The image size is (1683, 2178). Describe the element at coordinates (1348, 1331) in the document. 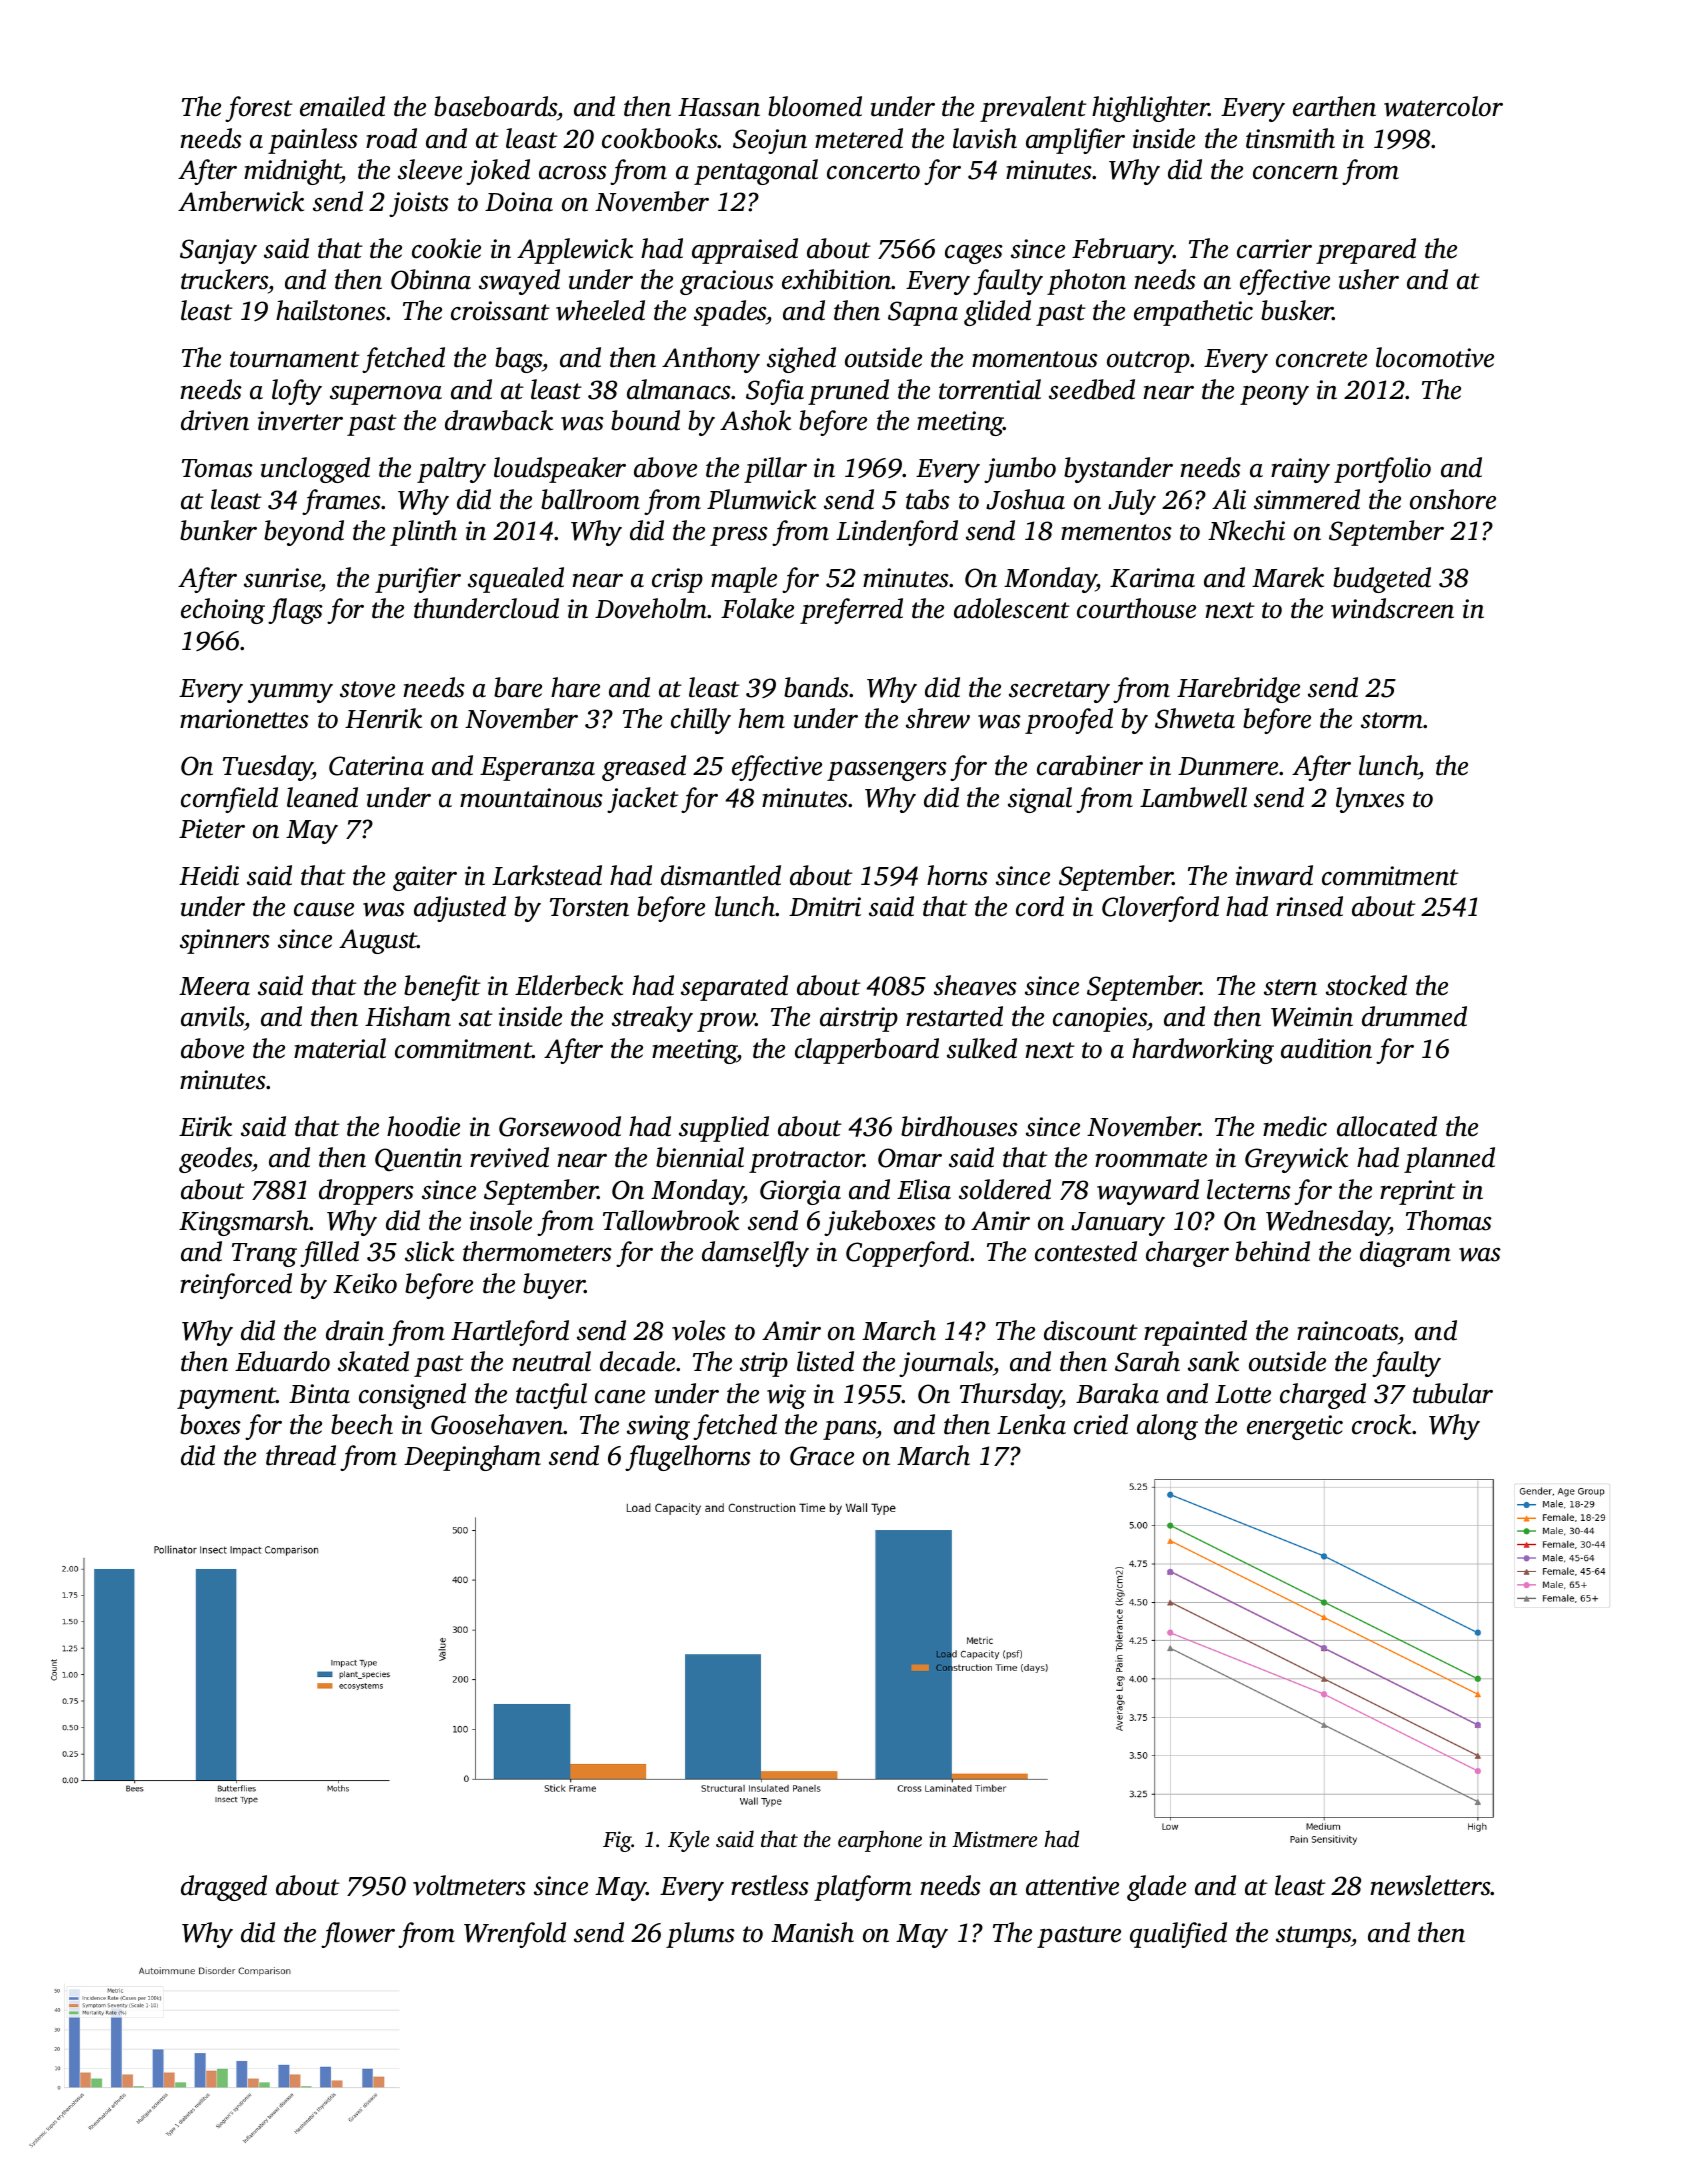

I see `raincoats` at that location.
